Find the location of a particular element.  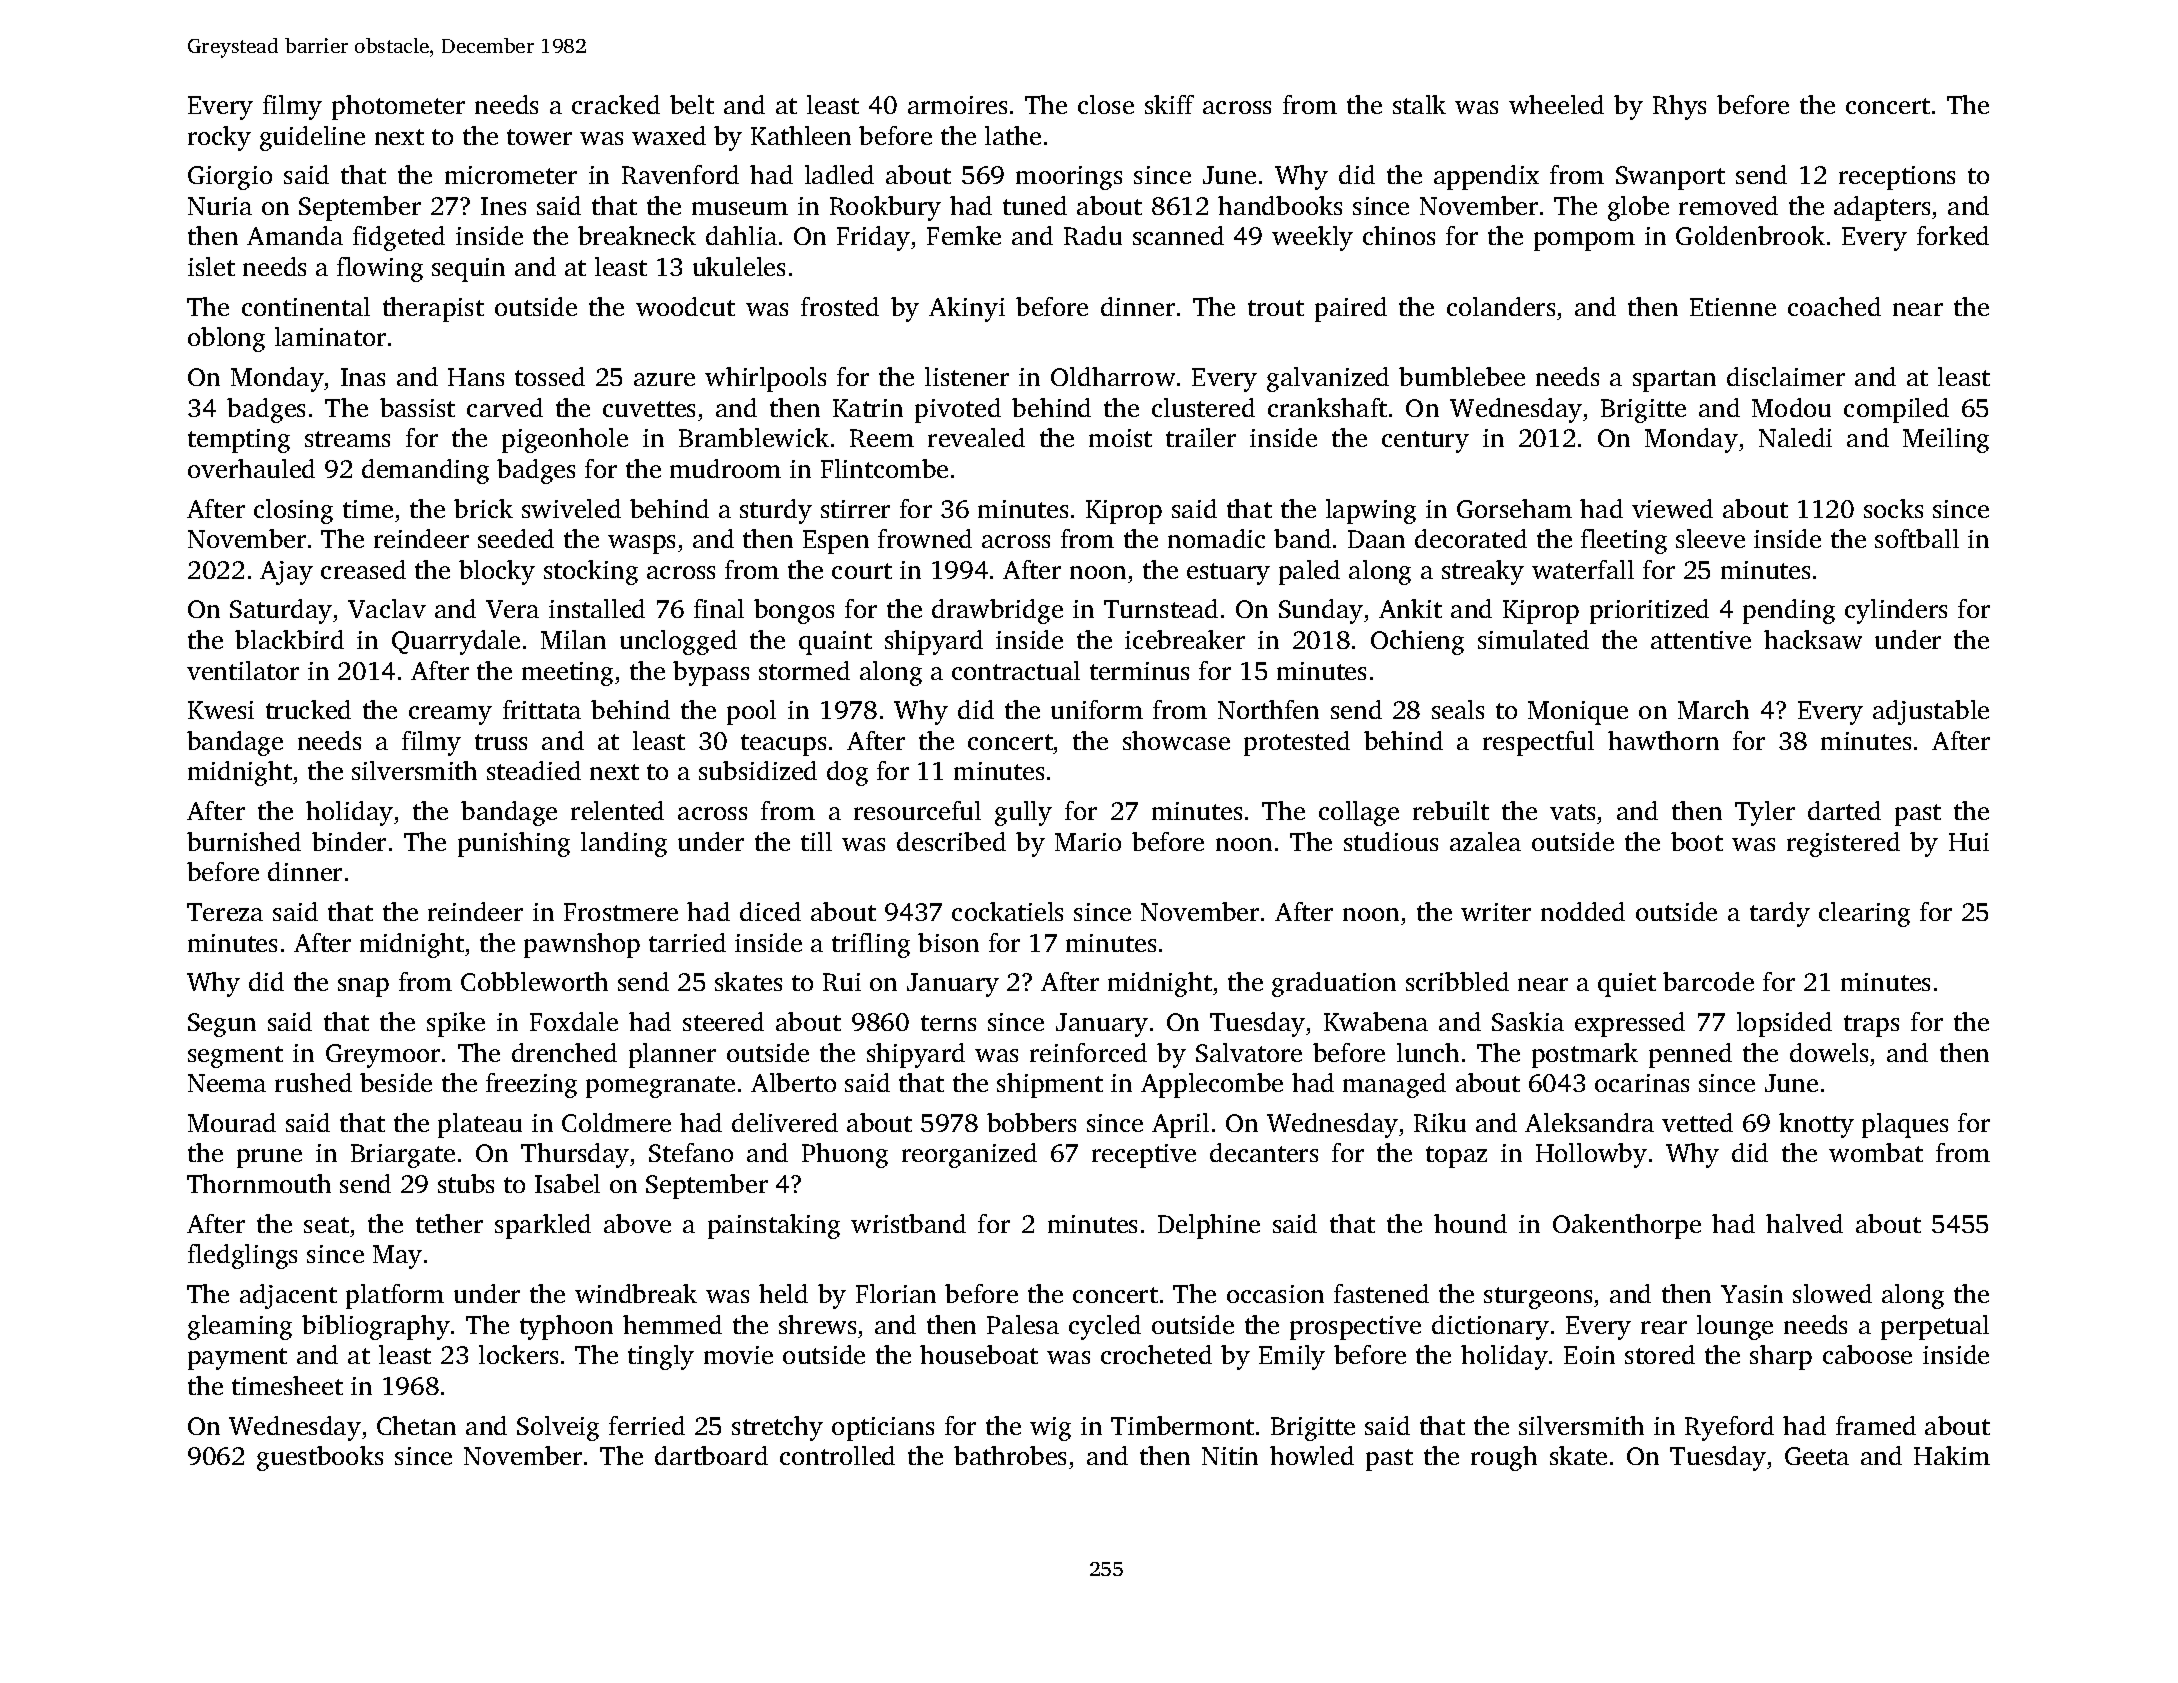

wheeled is located at coordinates (1556, 104).
